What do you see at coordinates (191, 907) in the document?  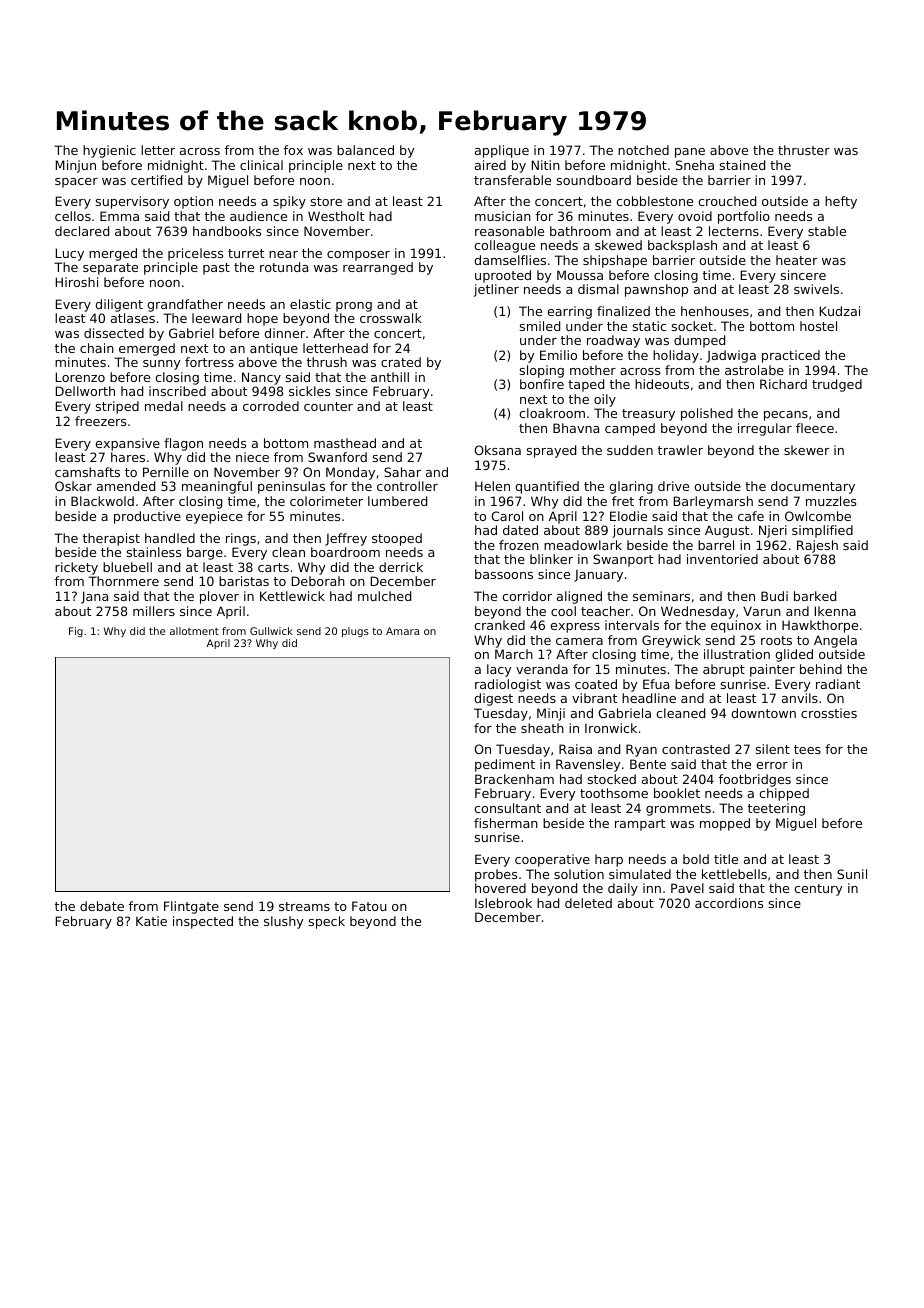 I see `Flintgate` at bounding box center [191, 907].
